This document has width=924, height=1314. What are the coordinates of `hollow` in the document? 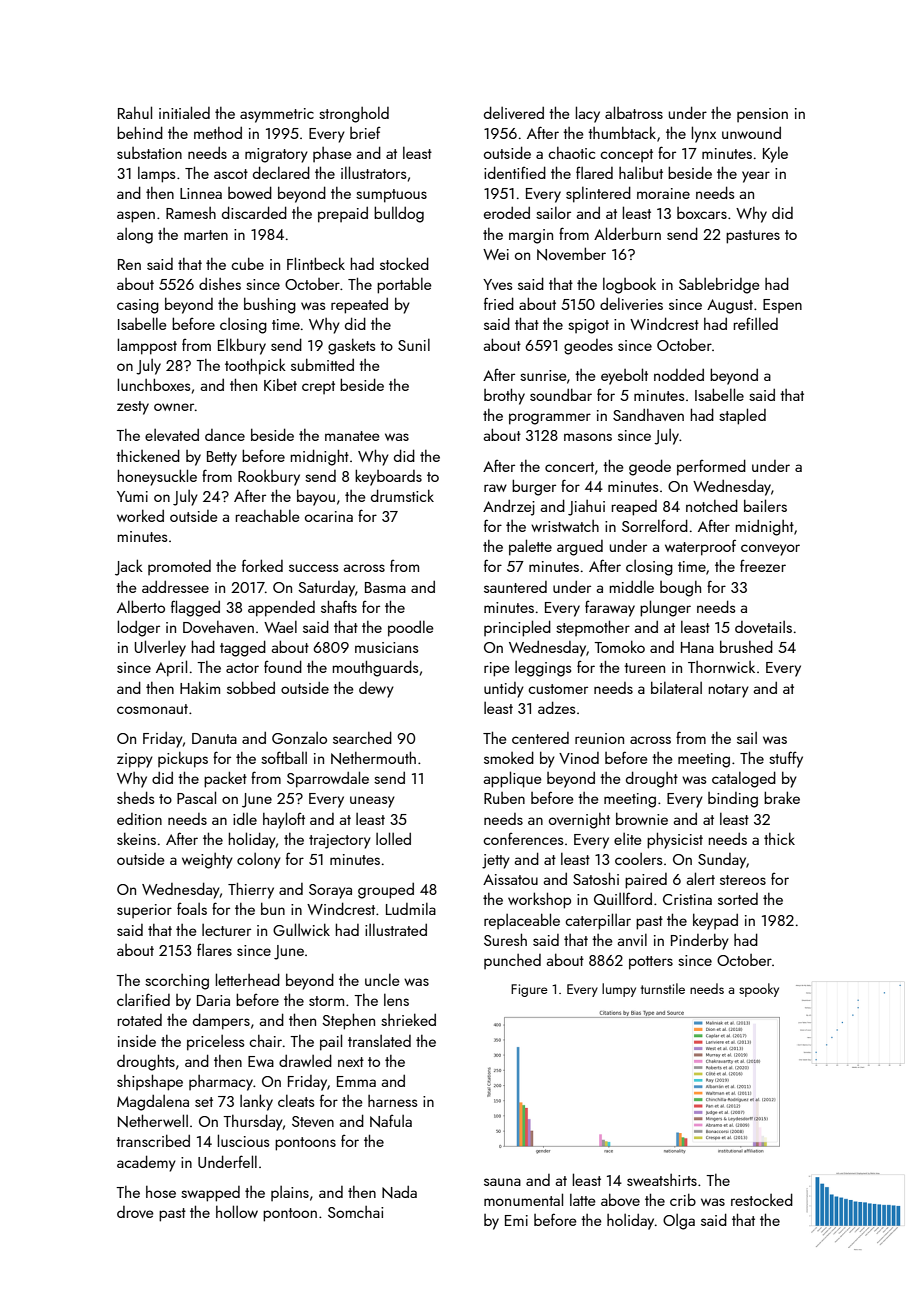 It's located at (237, 1211).
